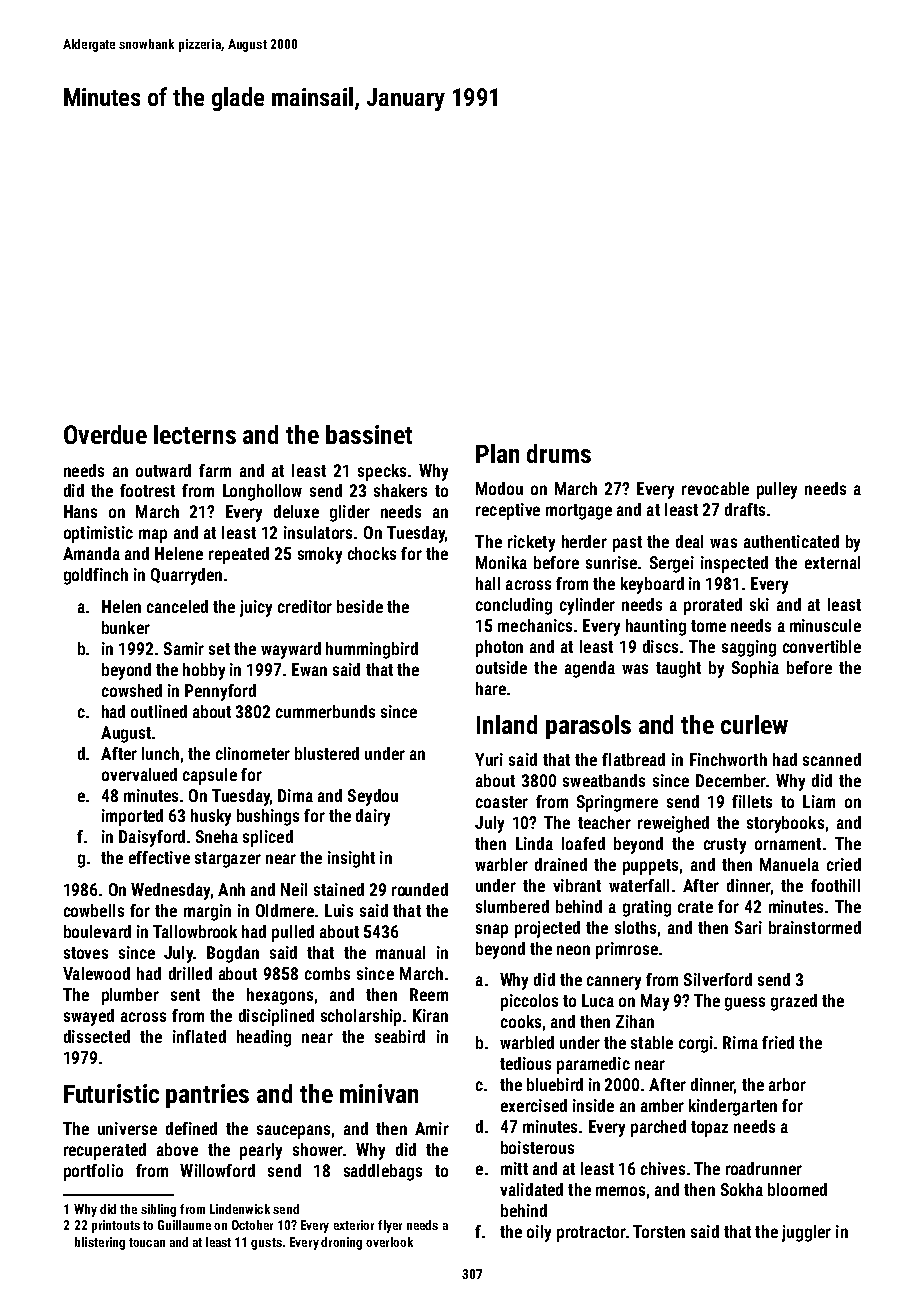 The width and height of the screenshot is (924, 1311). I want to click on outlined, so click(159, 711).
